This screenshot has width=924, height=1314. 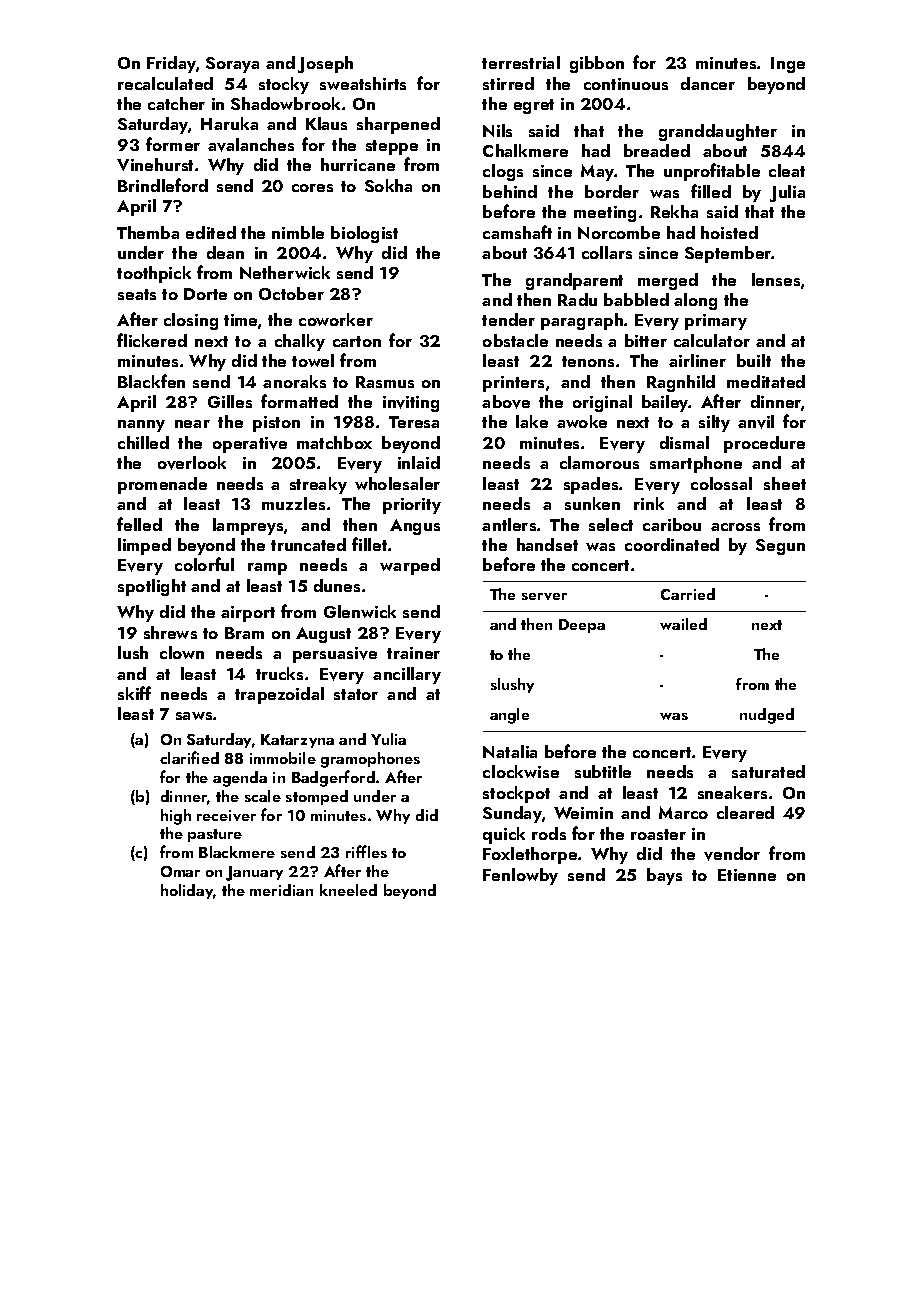 I want to click on cleared, so click(x=745, y=812).
